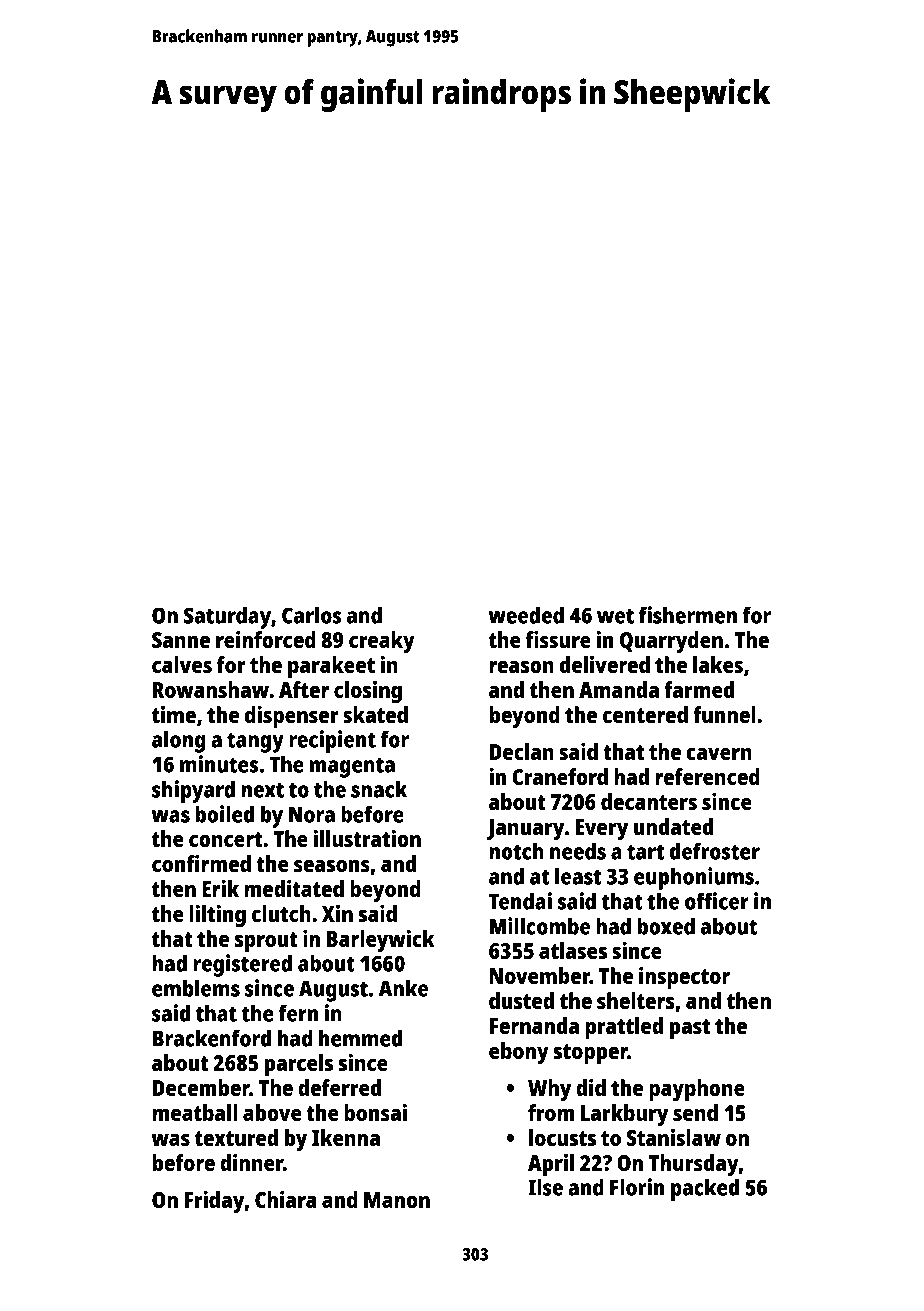 This screenshot has height=1311, width=924. What do you see at coordinates (311, 615) in the screenshot?
I see `Carlos` at bounding box center [311, 615].
